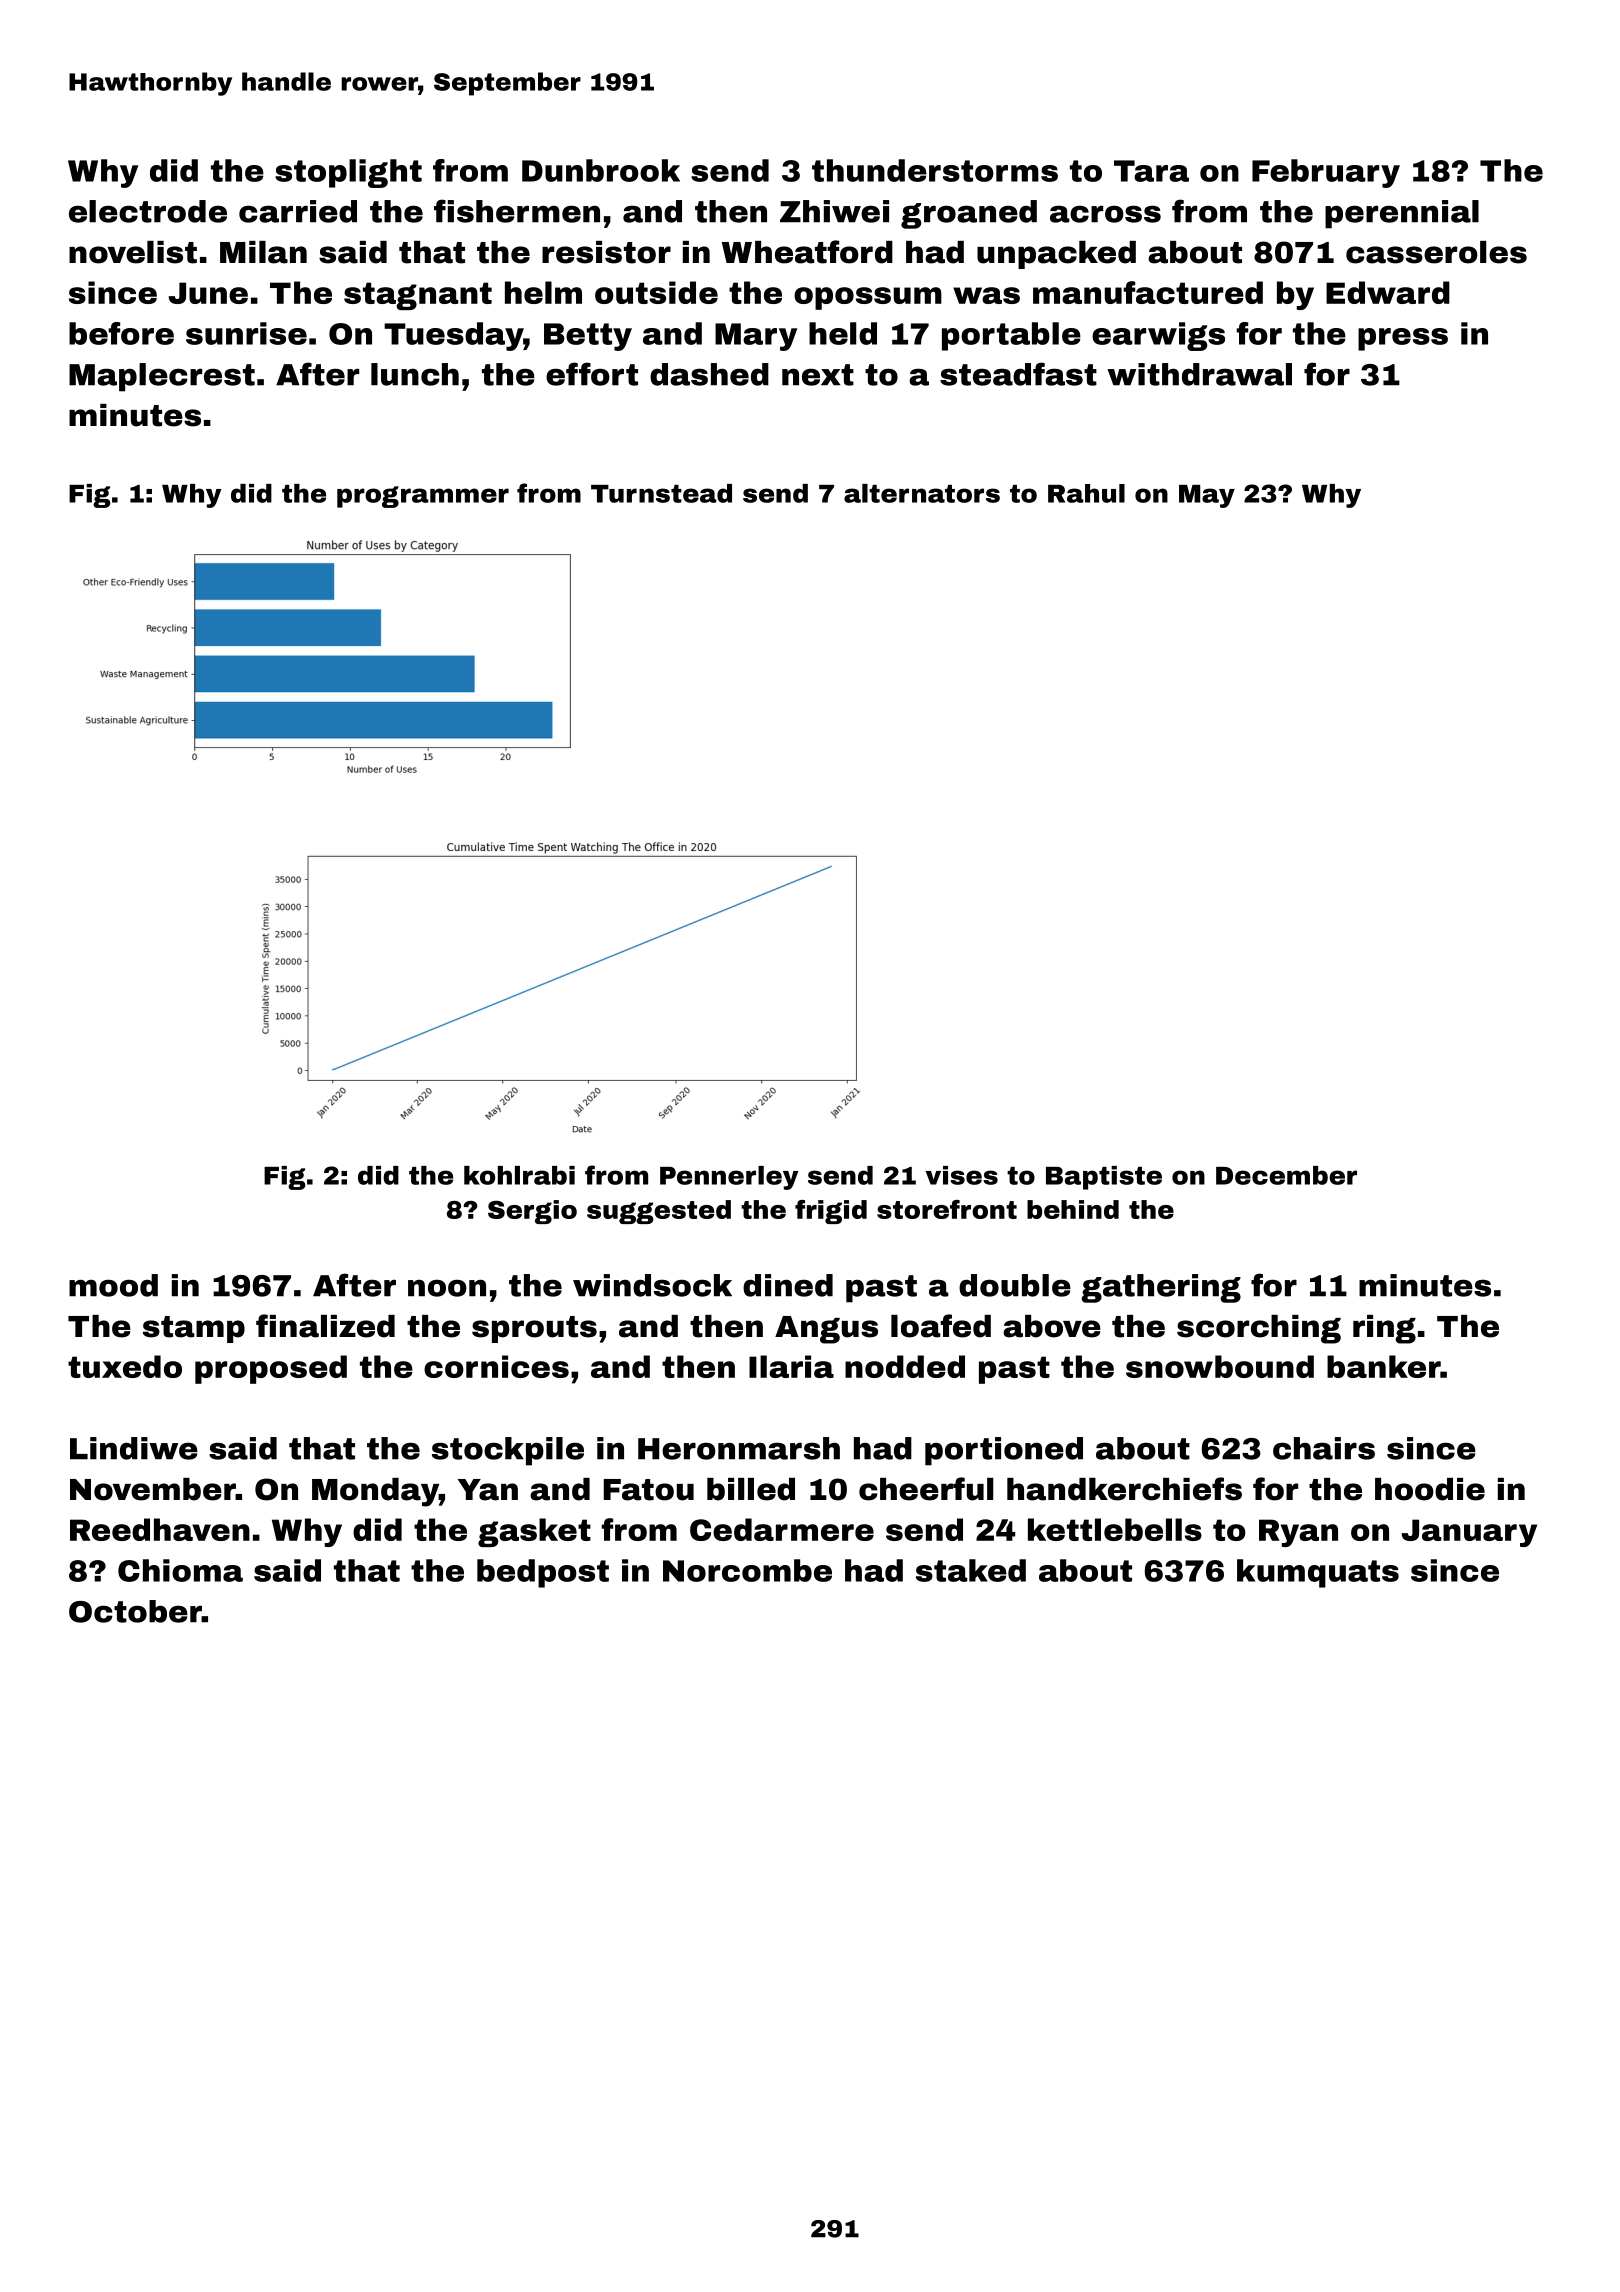  Describe the element at coordinates (1104, 1178) in the image. I see `Baptiste` at that location.
